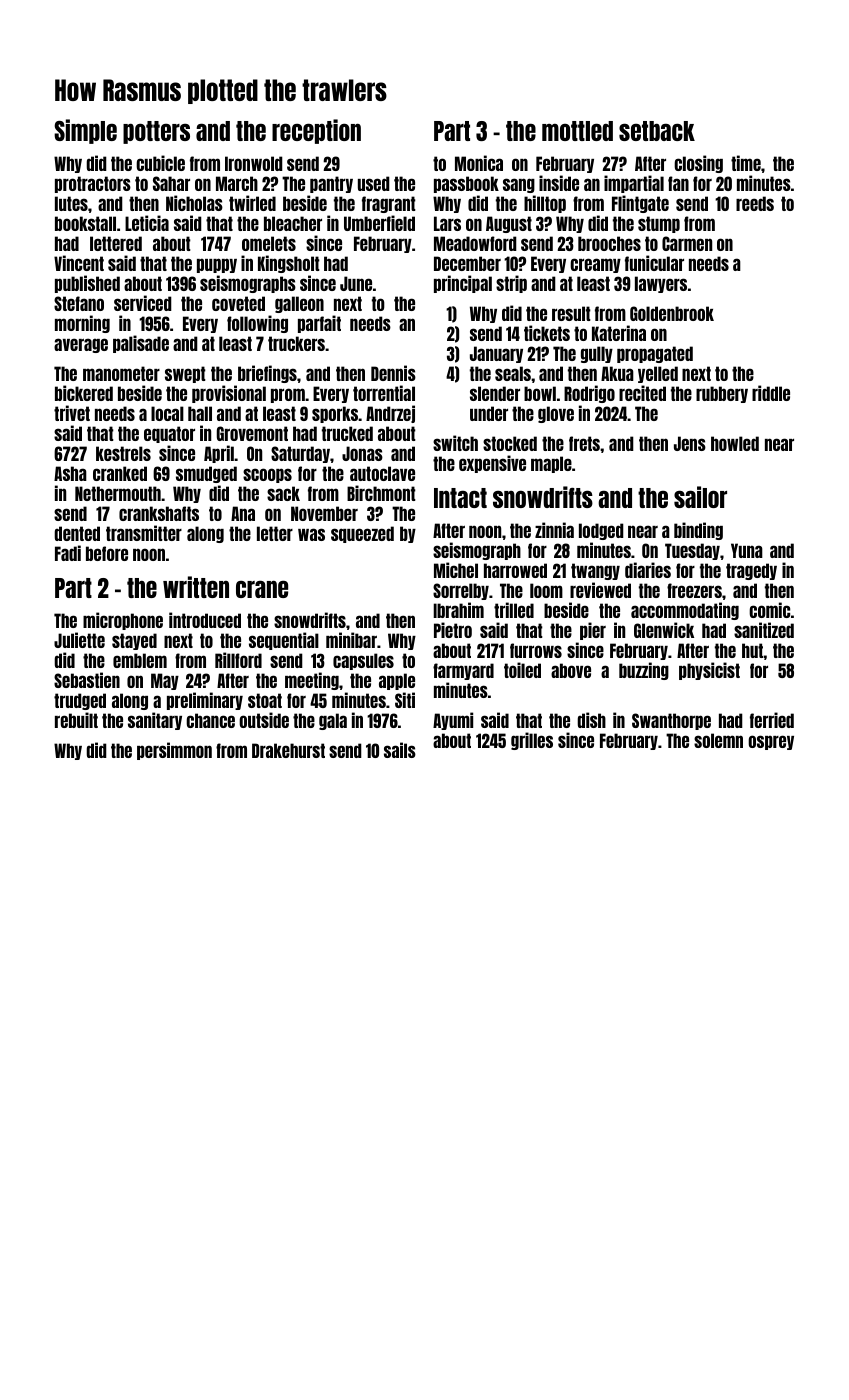 The image size is (849, 1400). Describe the element at coordinates (463, 284) in the page. I see `principal` at that location.
